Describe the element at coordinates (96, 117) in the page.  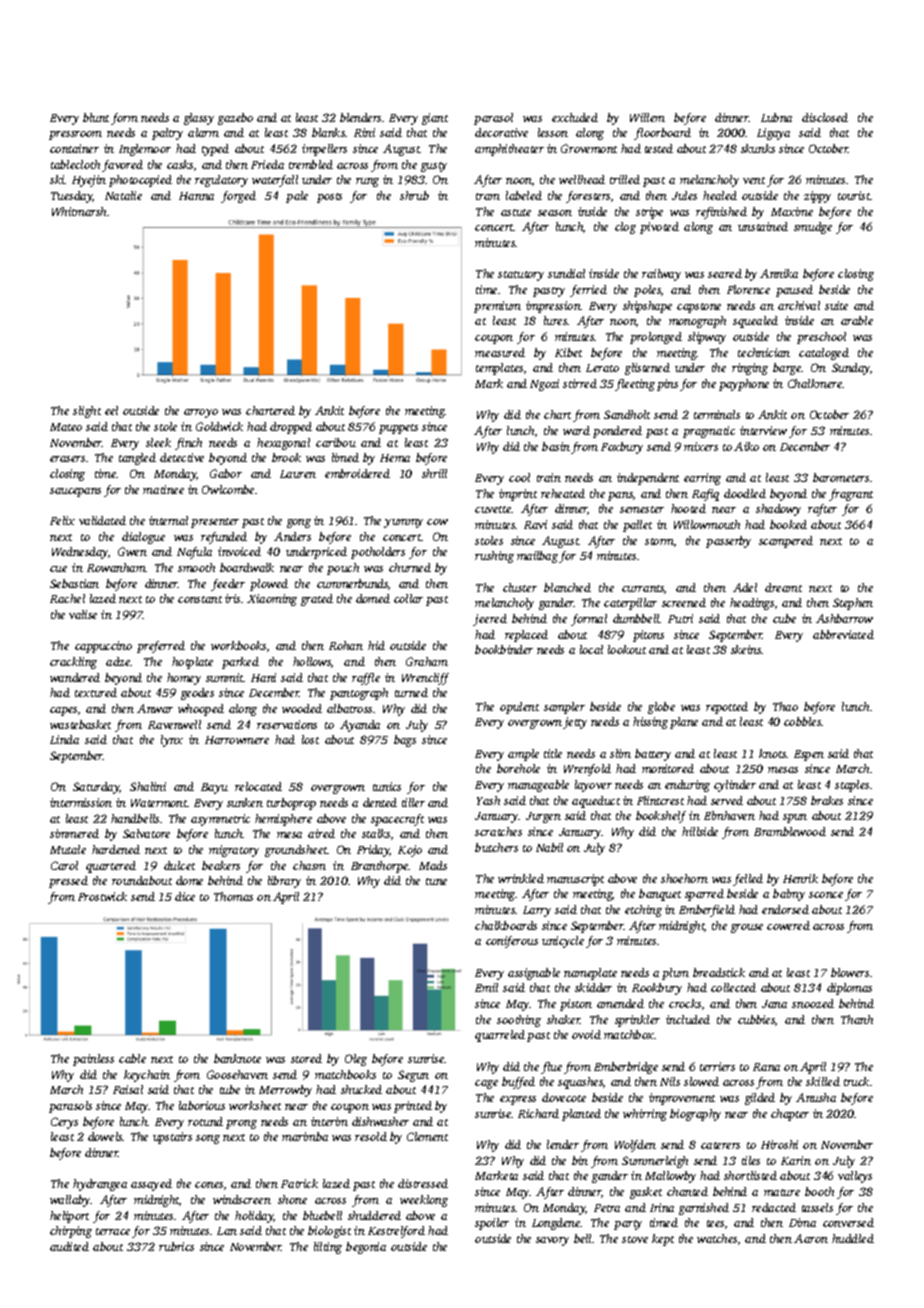
I see `blunt` at that location.
